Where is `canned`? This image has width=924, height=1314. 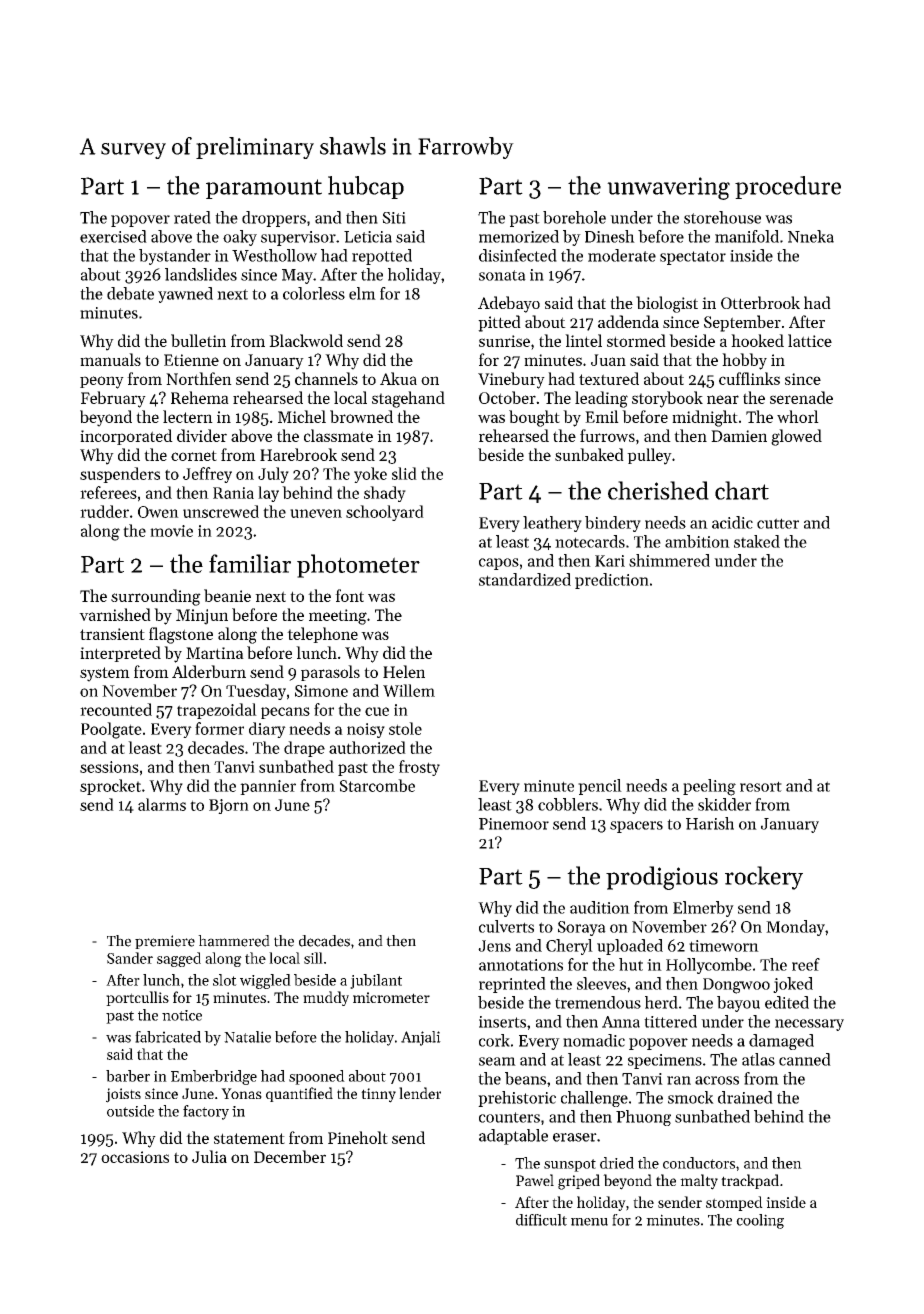
canned is located at coordinates (805, 1059).
